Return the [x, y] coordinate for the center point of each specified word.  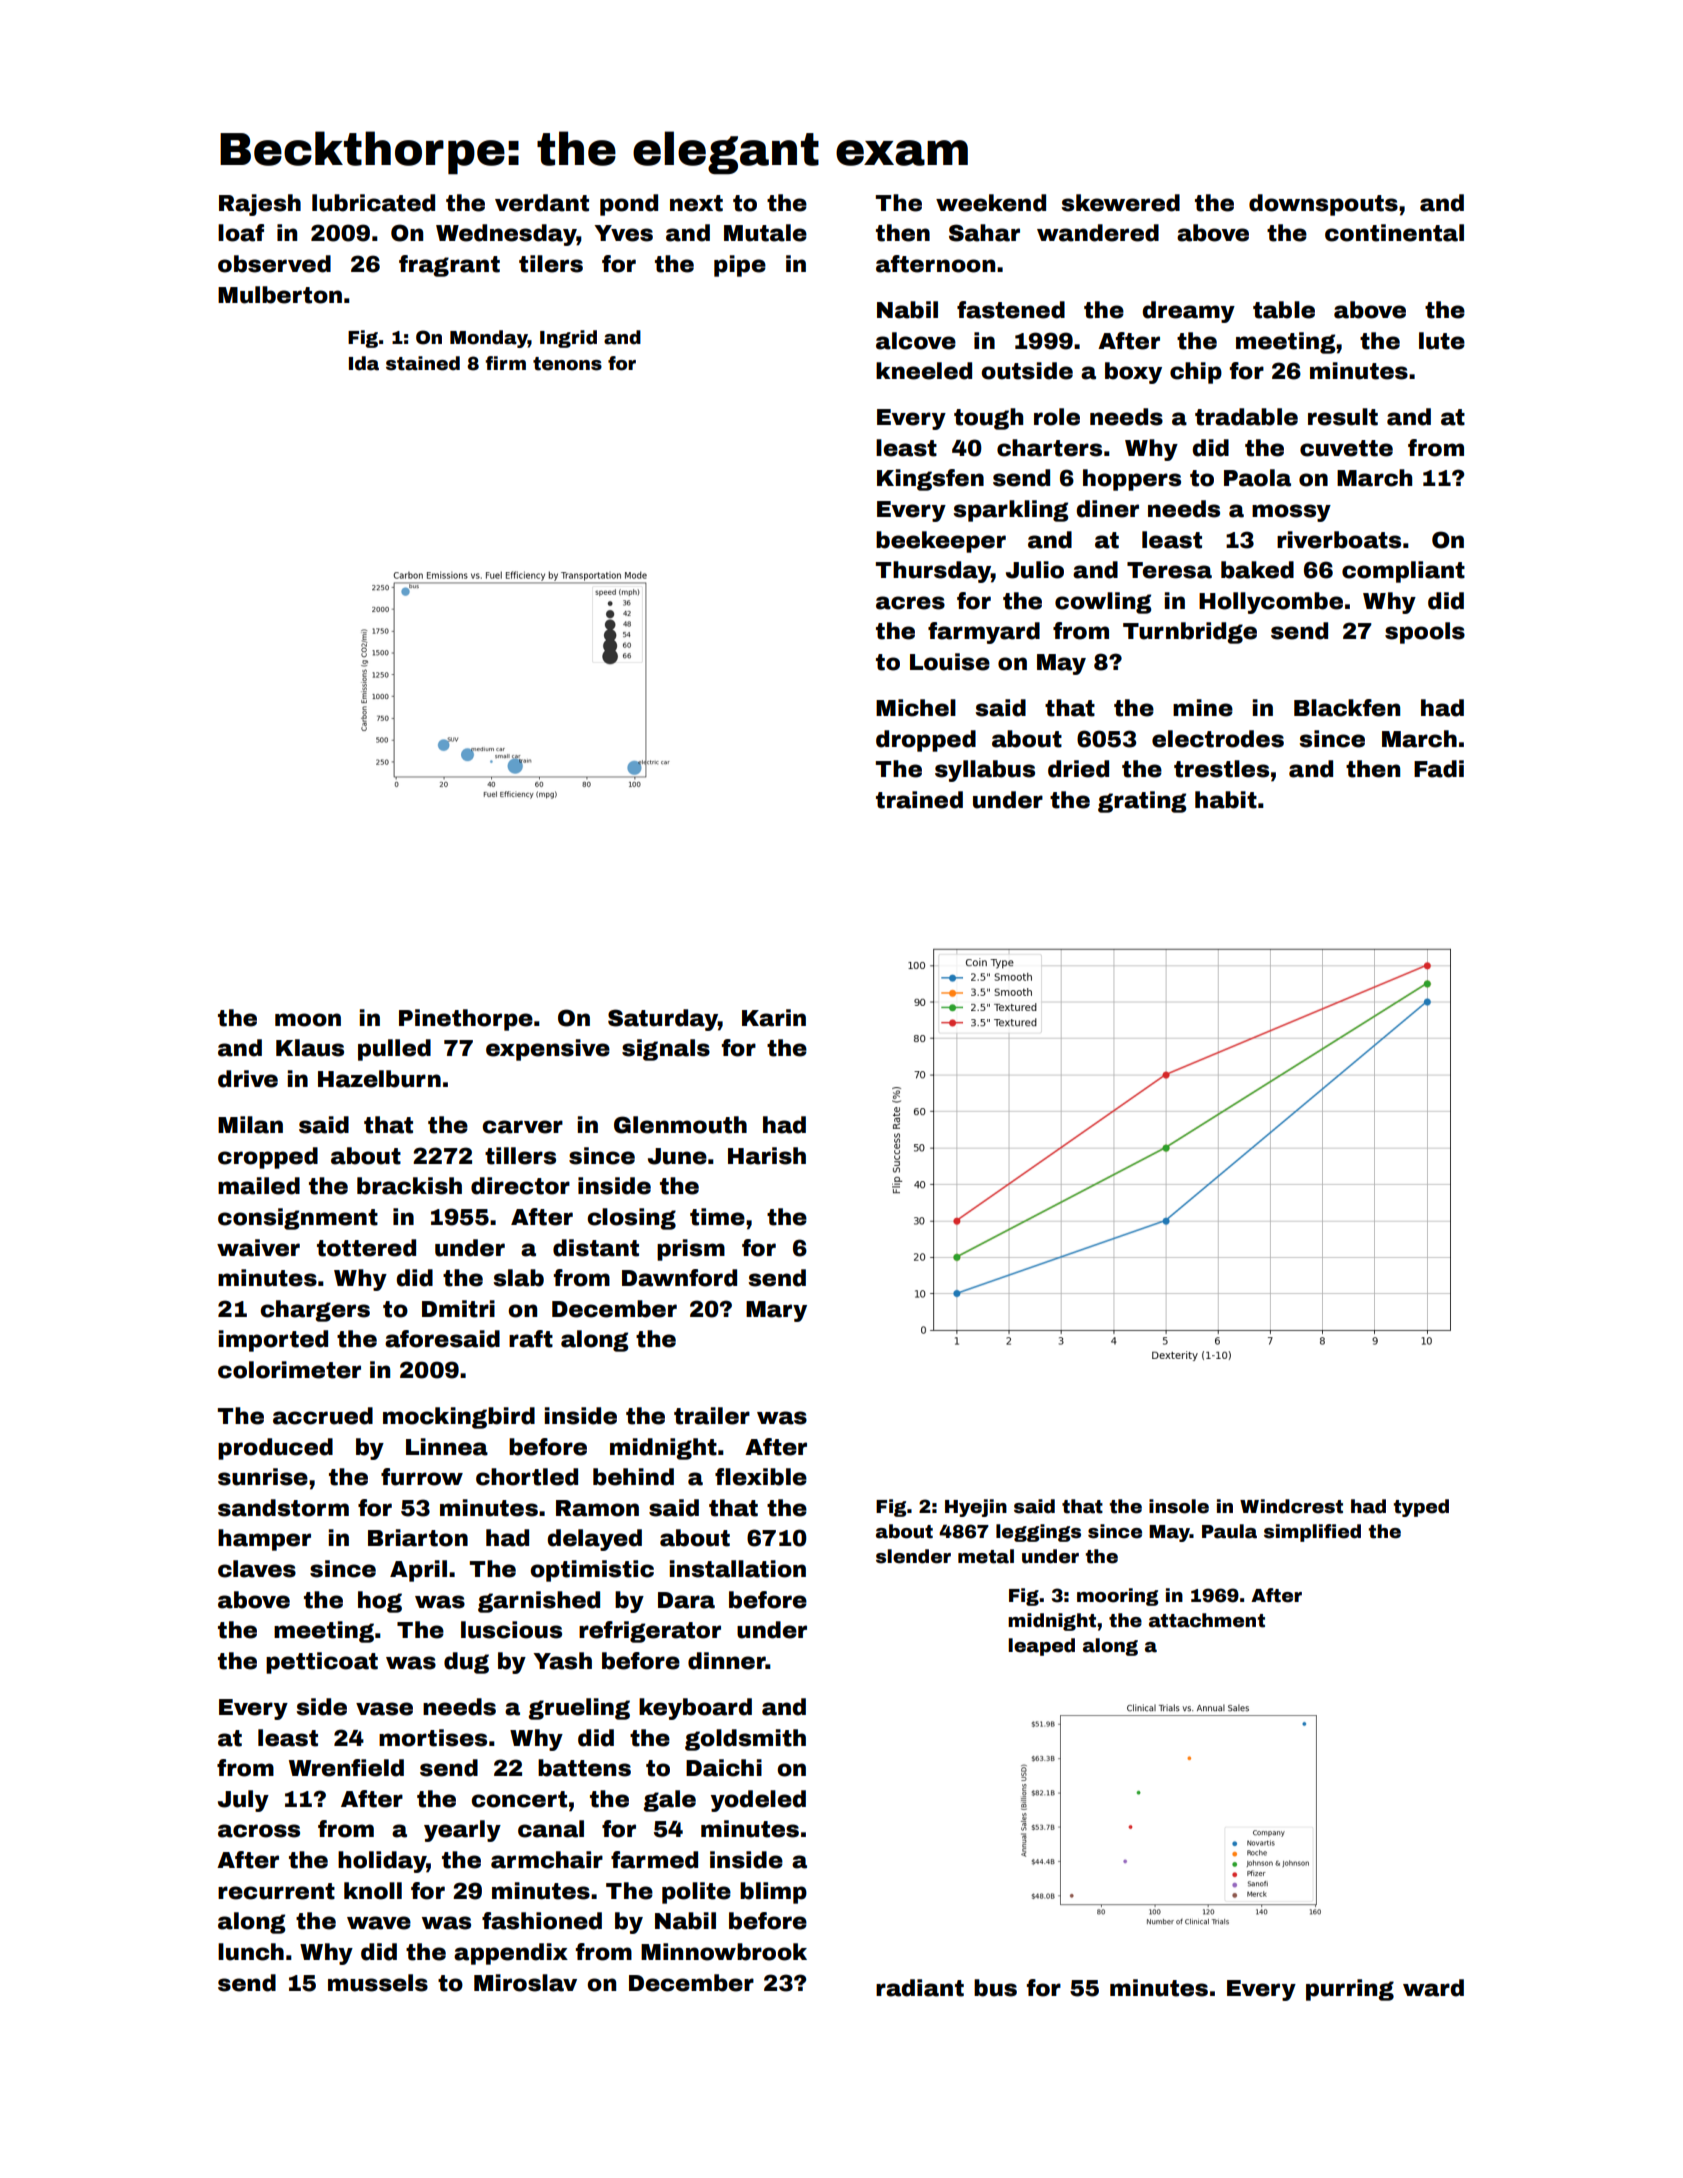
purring [1350, 1990]
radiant [920, 1988]
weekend [991, 203]
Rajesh [260, 205]
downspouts [1323, 205]
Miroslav [525, 1983]
